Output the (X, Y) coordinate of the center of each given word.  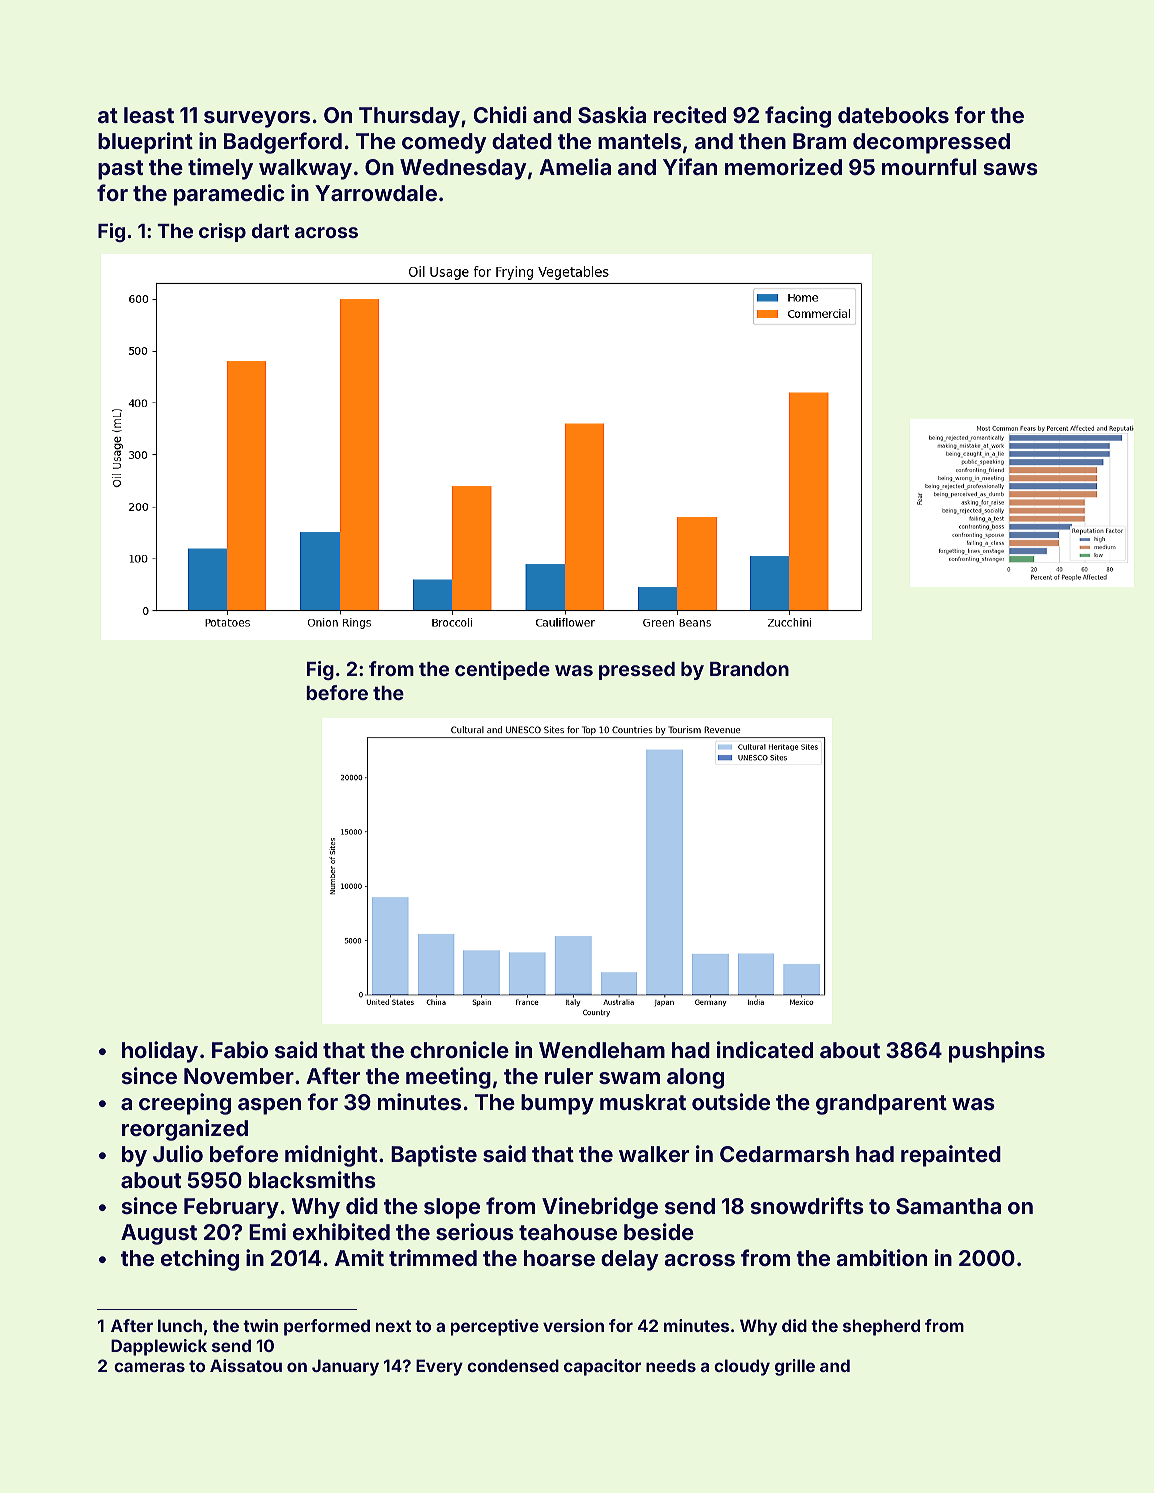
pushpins (997, 1052)
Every (439, 1367)
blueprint (145, 143)
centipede (502, 670)
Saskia (612, 114)
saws (1011, 169)
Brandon (749, 669)
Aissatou (246, 1365)
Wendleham (602, 1050)
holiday (160, 1052)
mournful (929, 166)
